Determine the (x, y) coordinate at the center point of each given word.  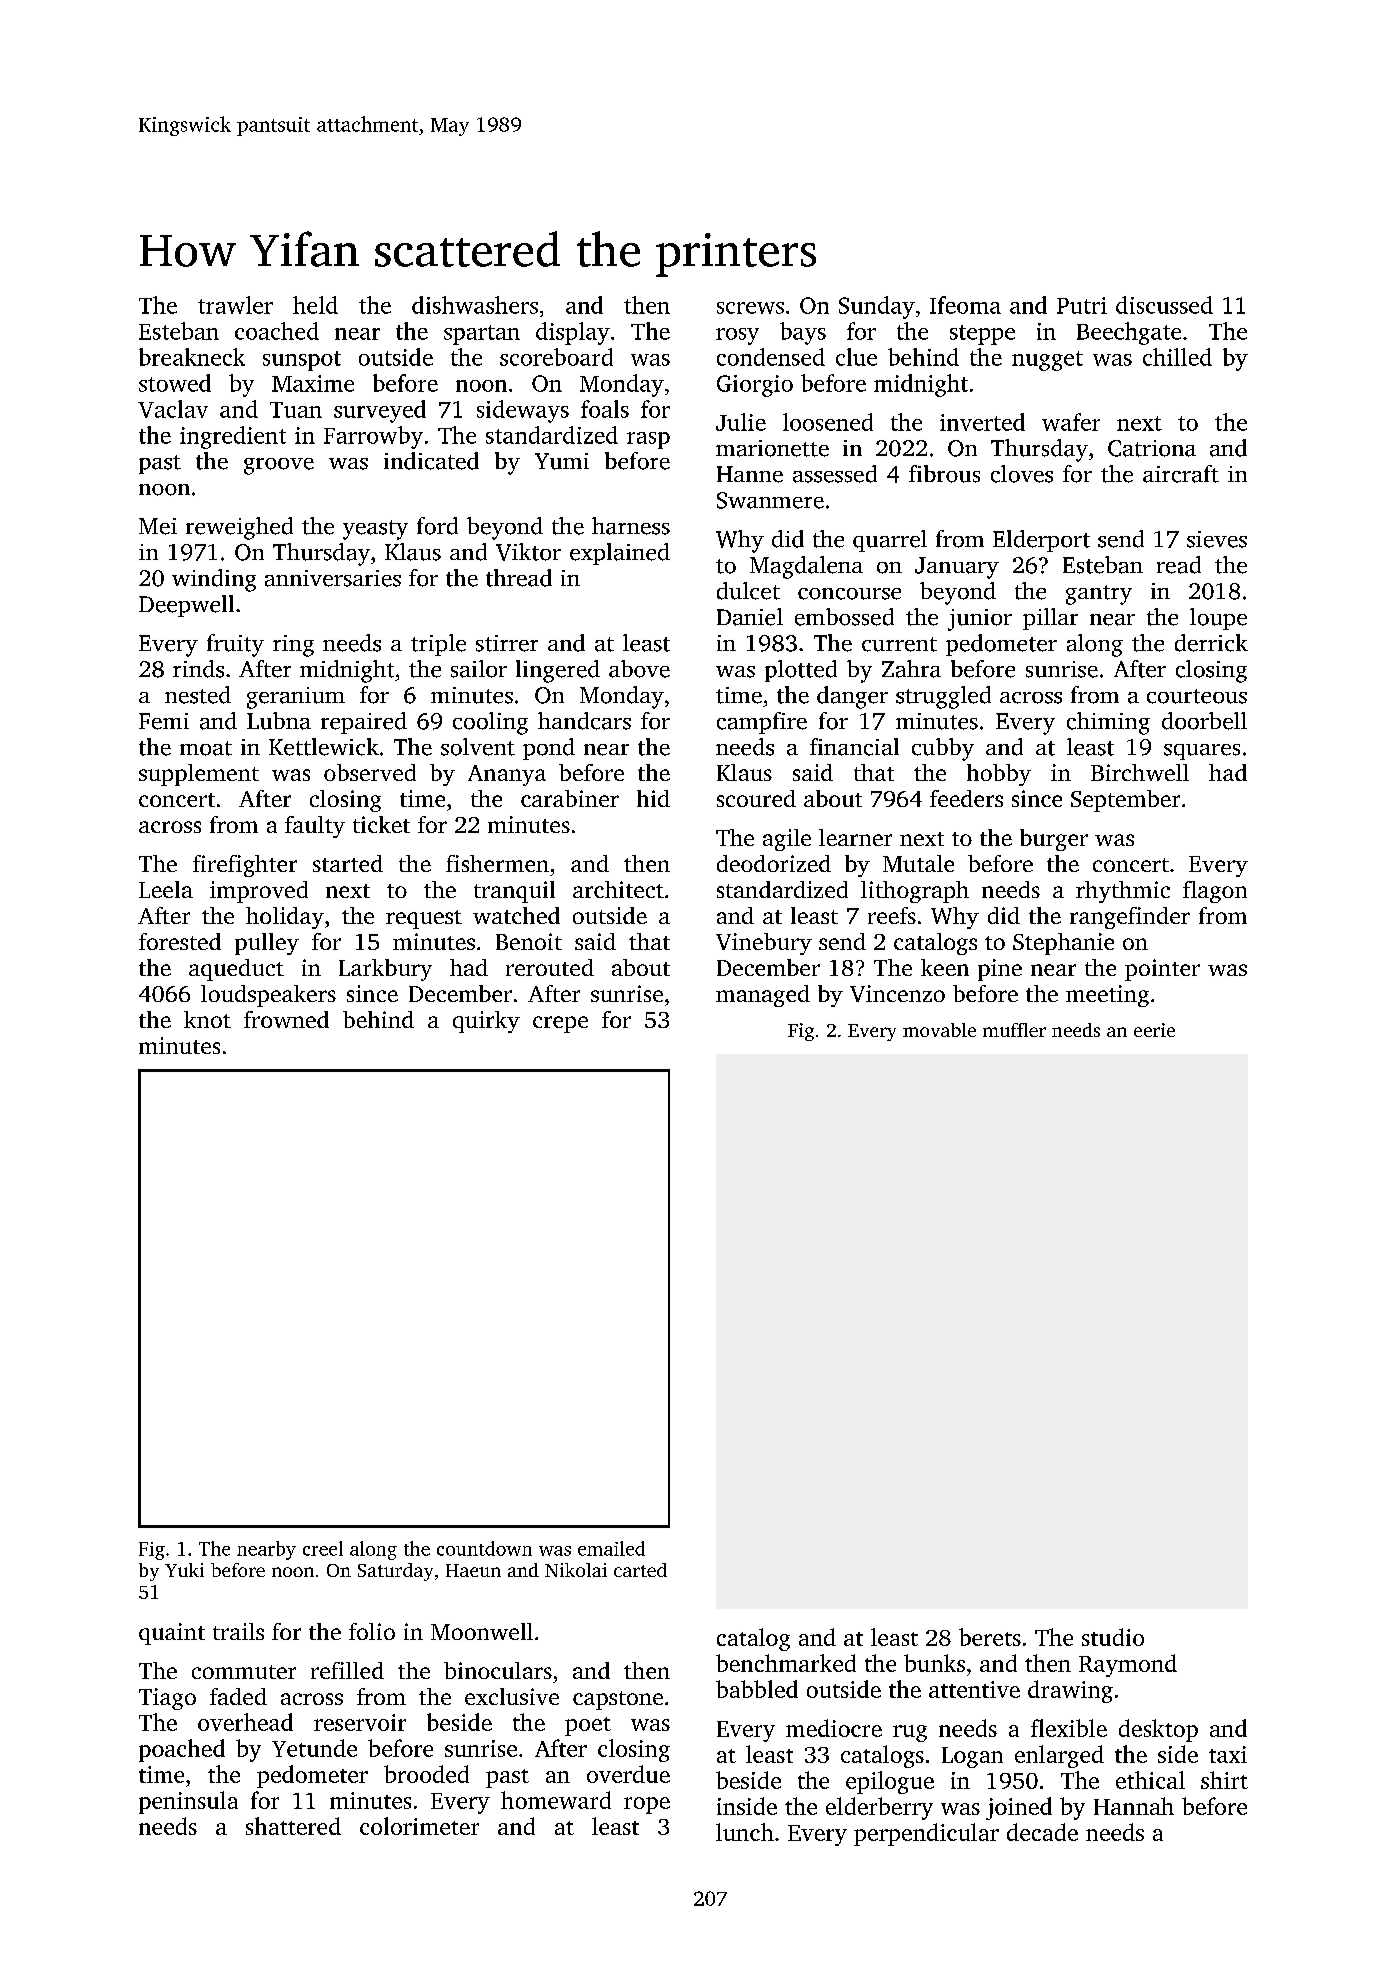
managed (763, 996)
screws (750, 308)
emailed (611, 1548)
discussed (1164, 305)
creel (323, 1548)
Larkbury (385, 970)
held (315, 305)
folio (372, 1631)
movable (939, 1030)
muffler (1014, 1030)
